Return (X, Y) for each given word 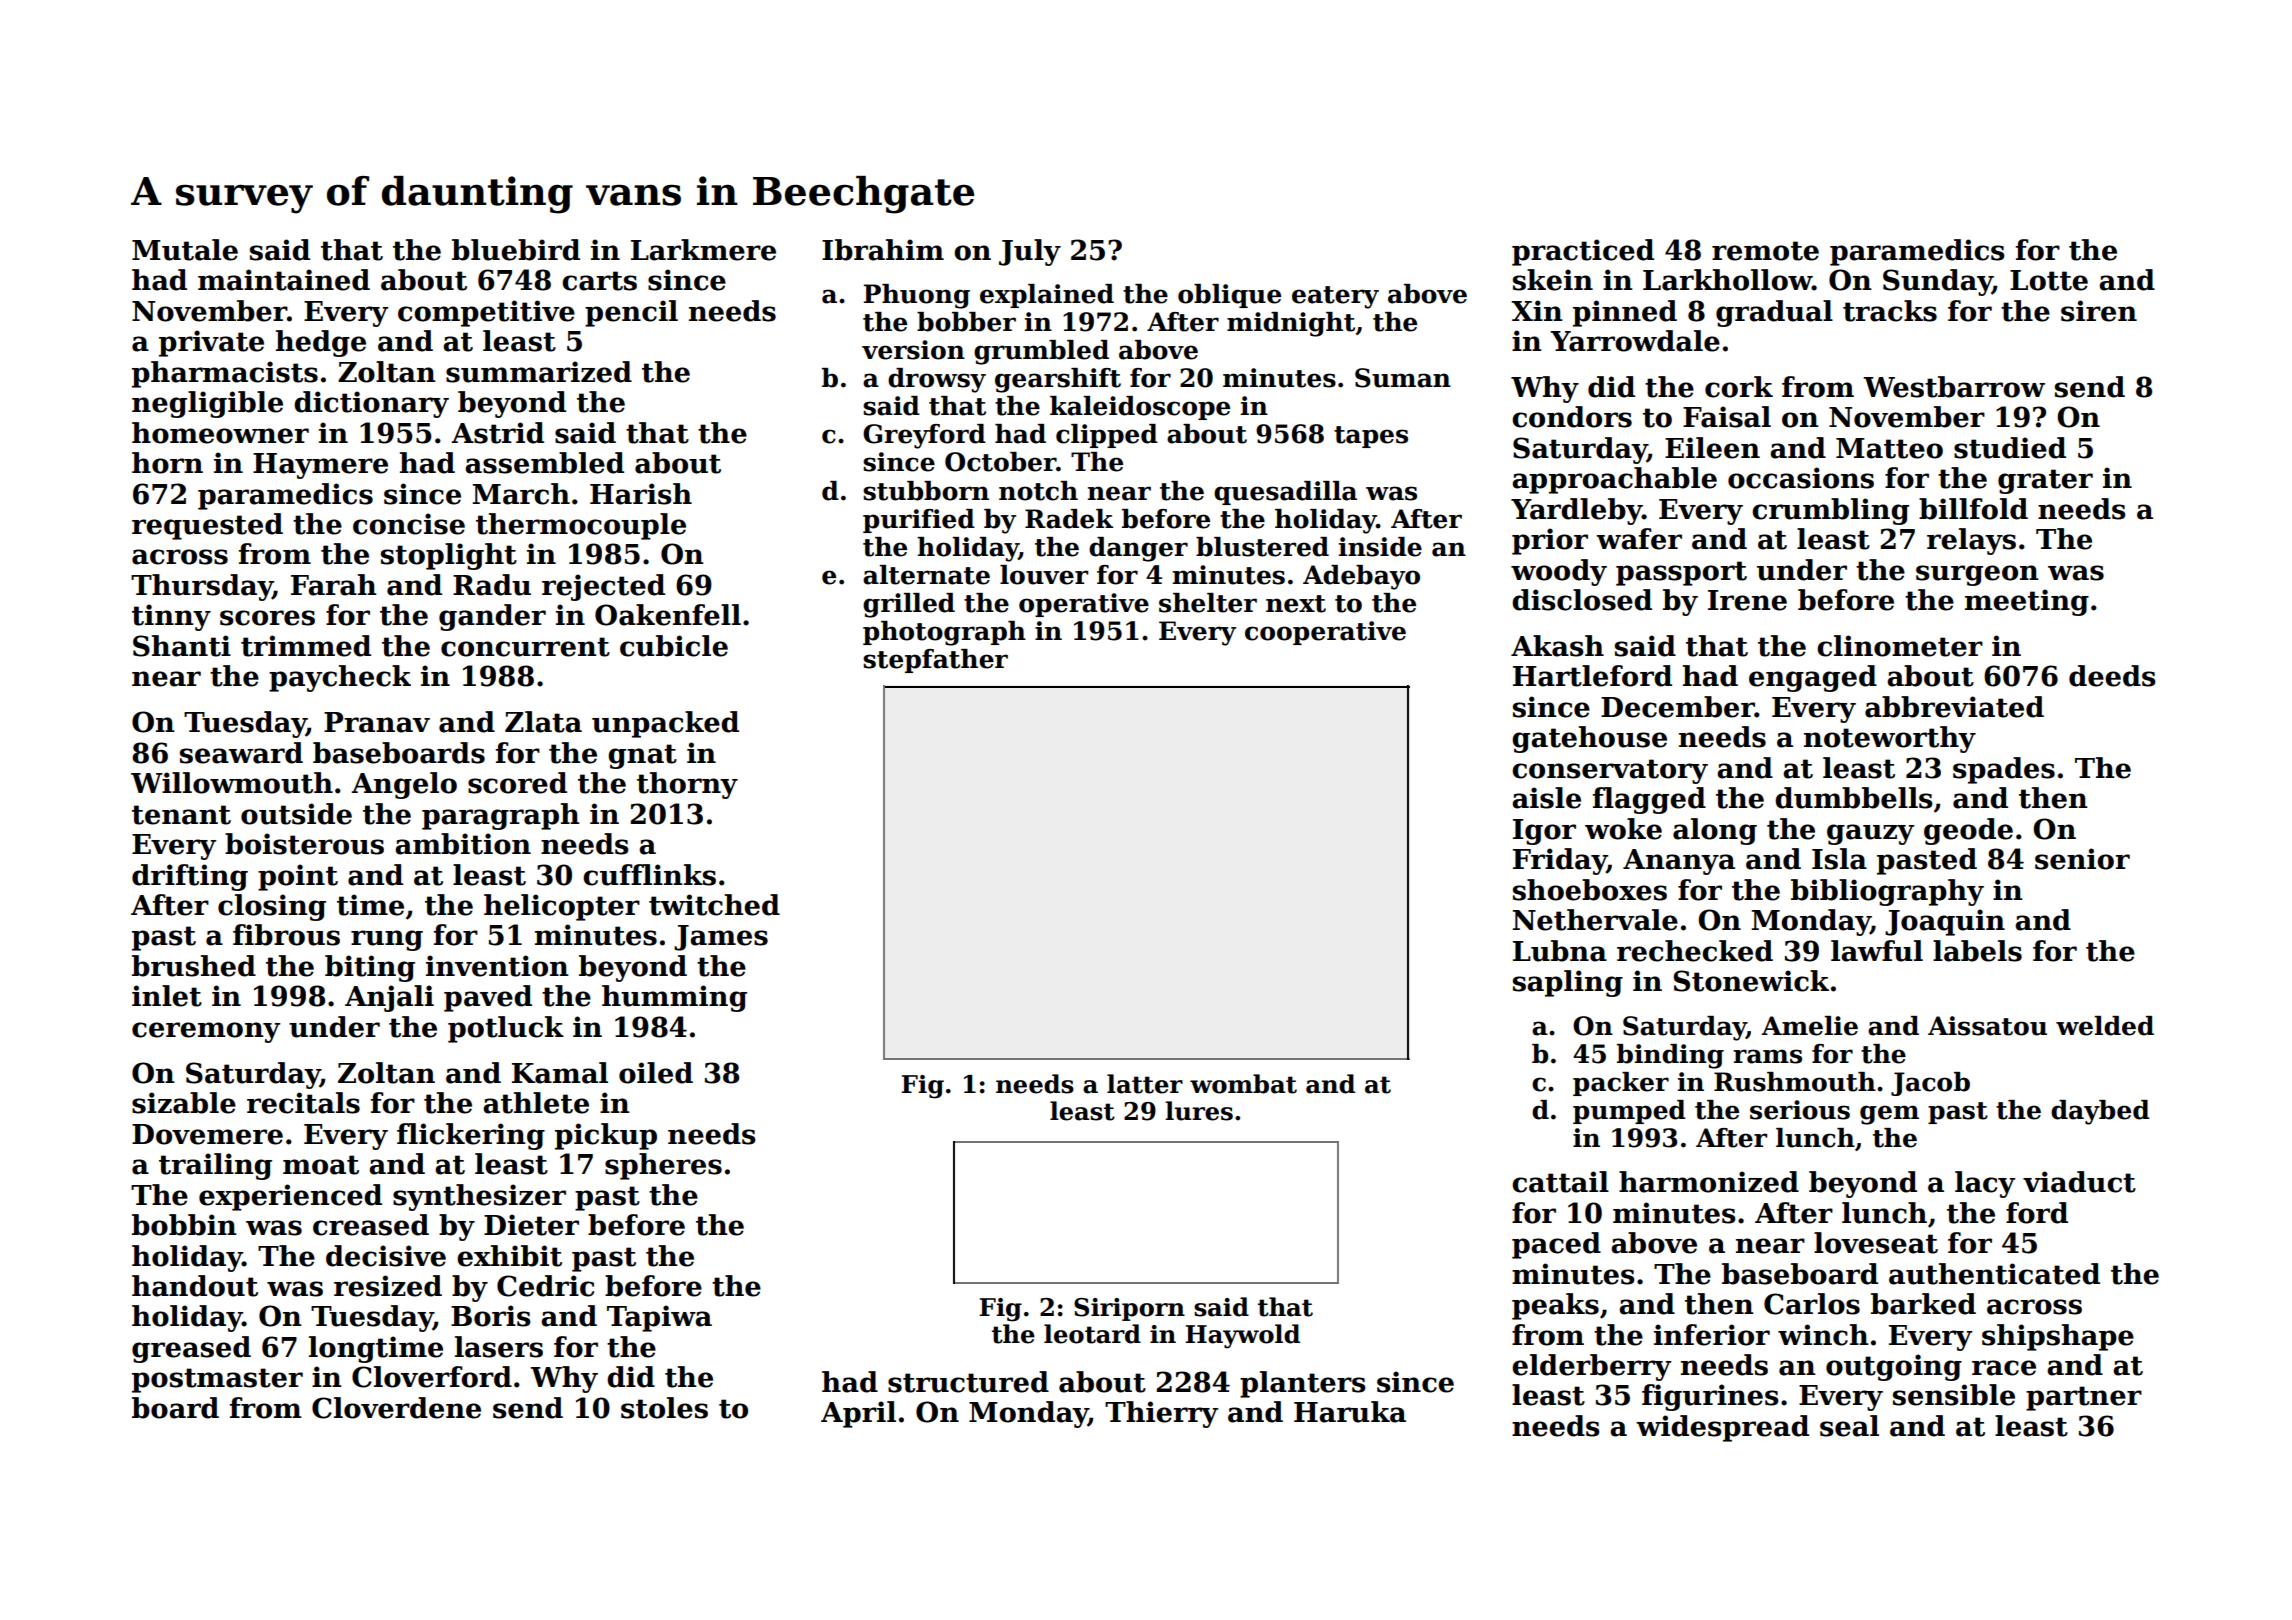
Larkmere (703, 250)
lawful (1877, 951)
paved (488, 998)
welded (2105, 1026)
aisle (1546, 798)
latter (1145, 1084)
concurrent (525, 647)
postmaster (217, 1380)
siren (2099, 311)
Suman (1403, 378)
